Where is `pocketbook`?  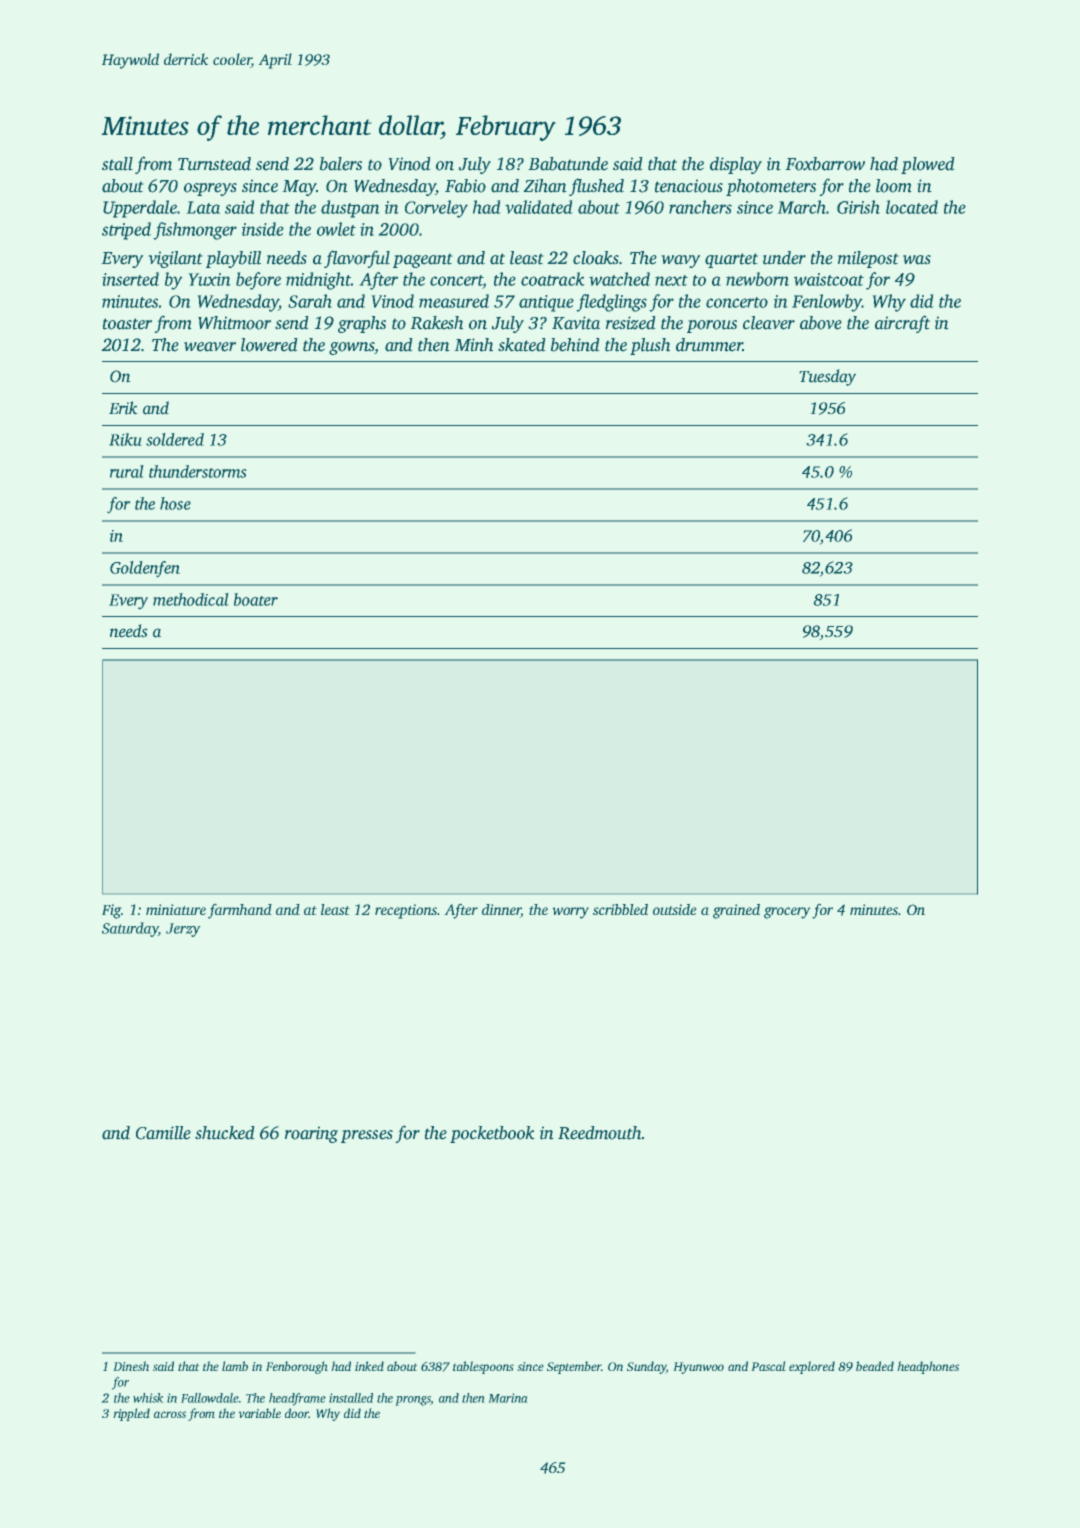
pocketbook is located at coordinates (492, 1134).
